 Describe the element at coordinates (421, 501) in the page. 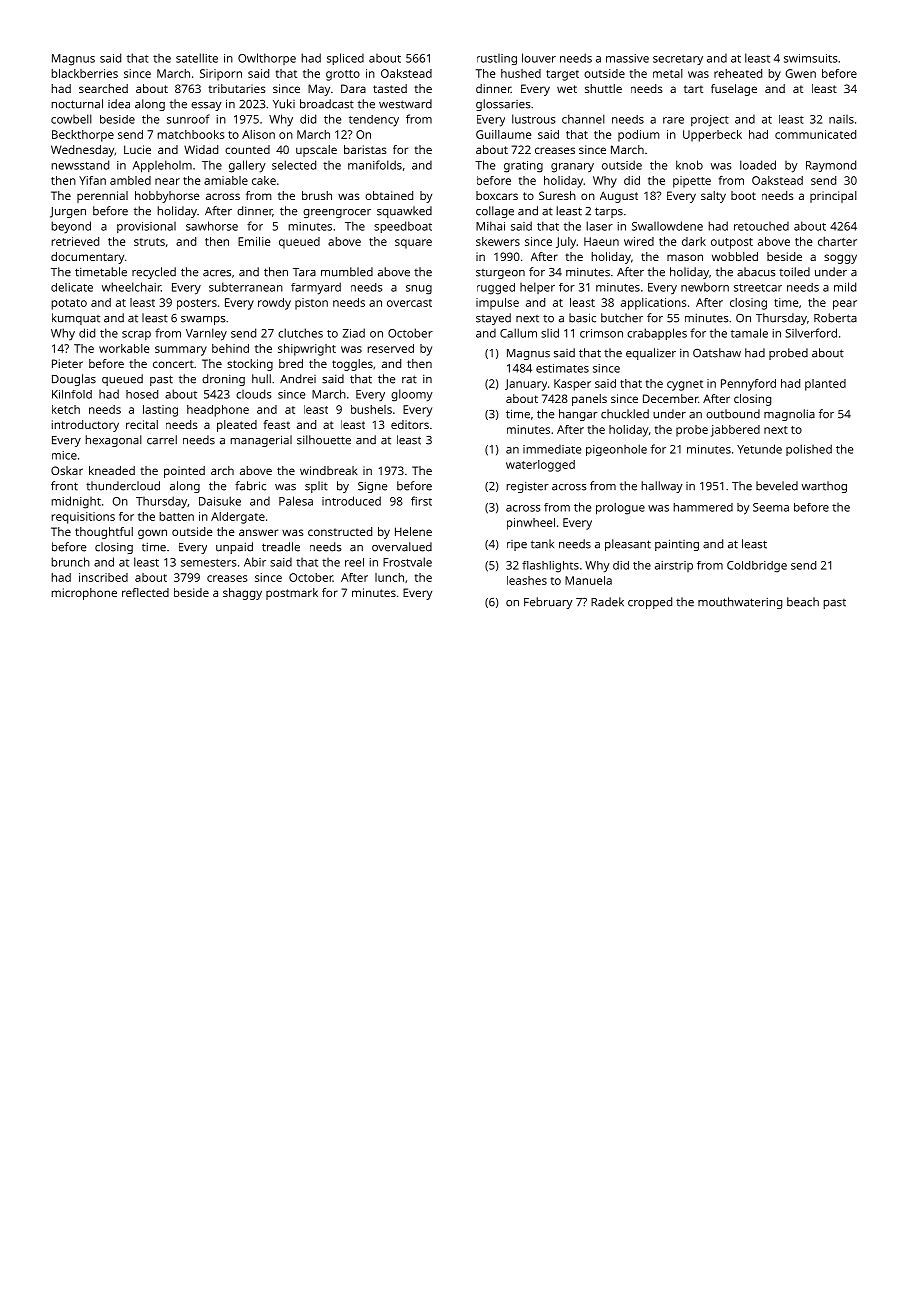

I see `first` at that location.
